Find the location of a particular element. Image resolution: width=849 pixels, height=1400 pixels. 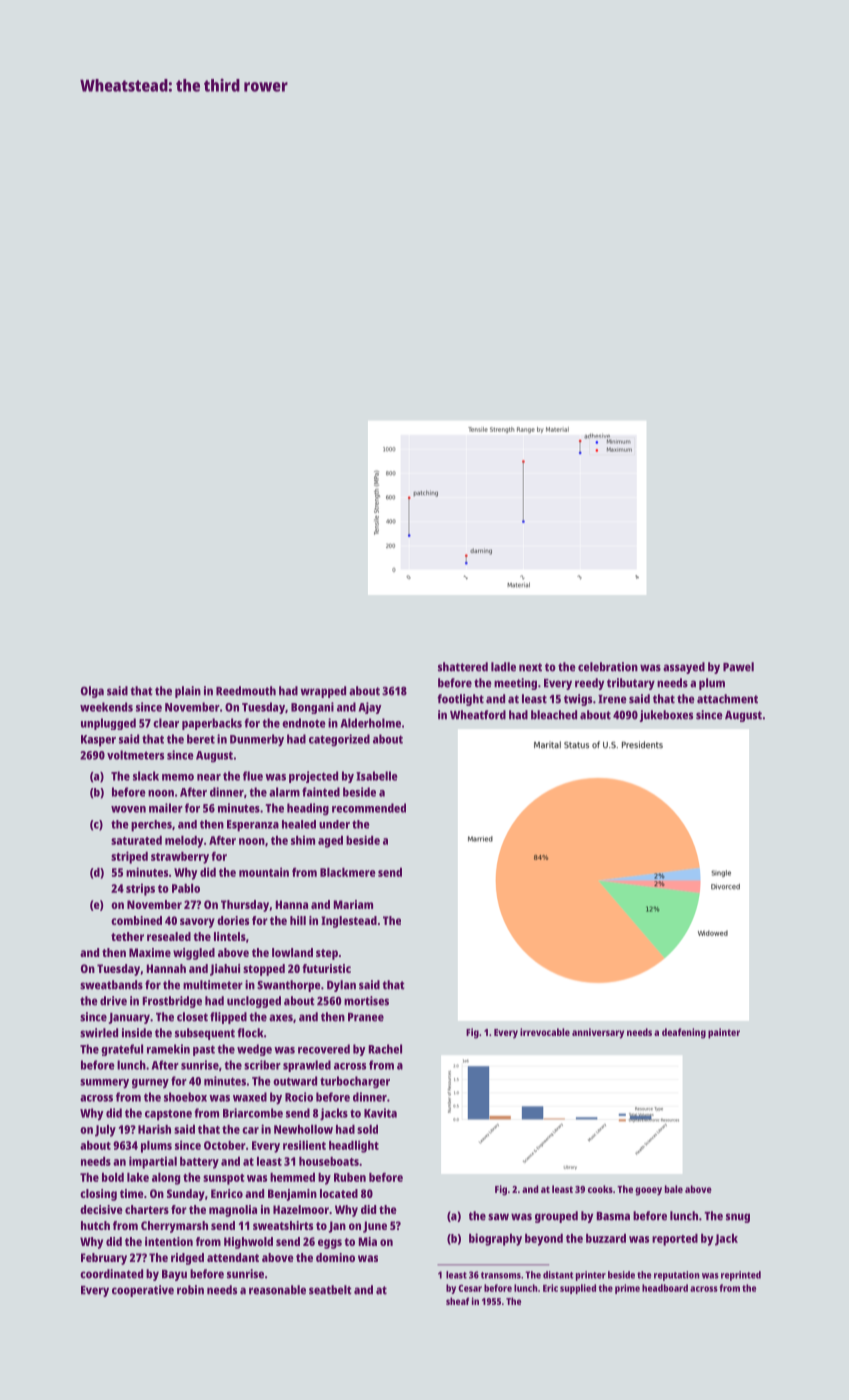

shattered is located at coordinates (463, 667).
